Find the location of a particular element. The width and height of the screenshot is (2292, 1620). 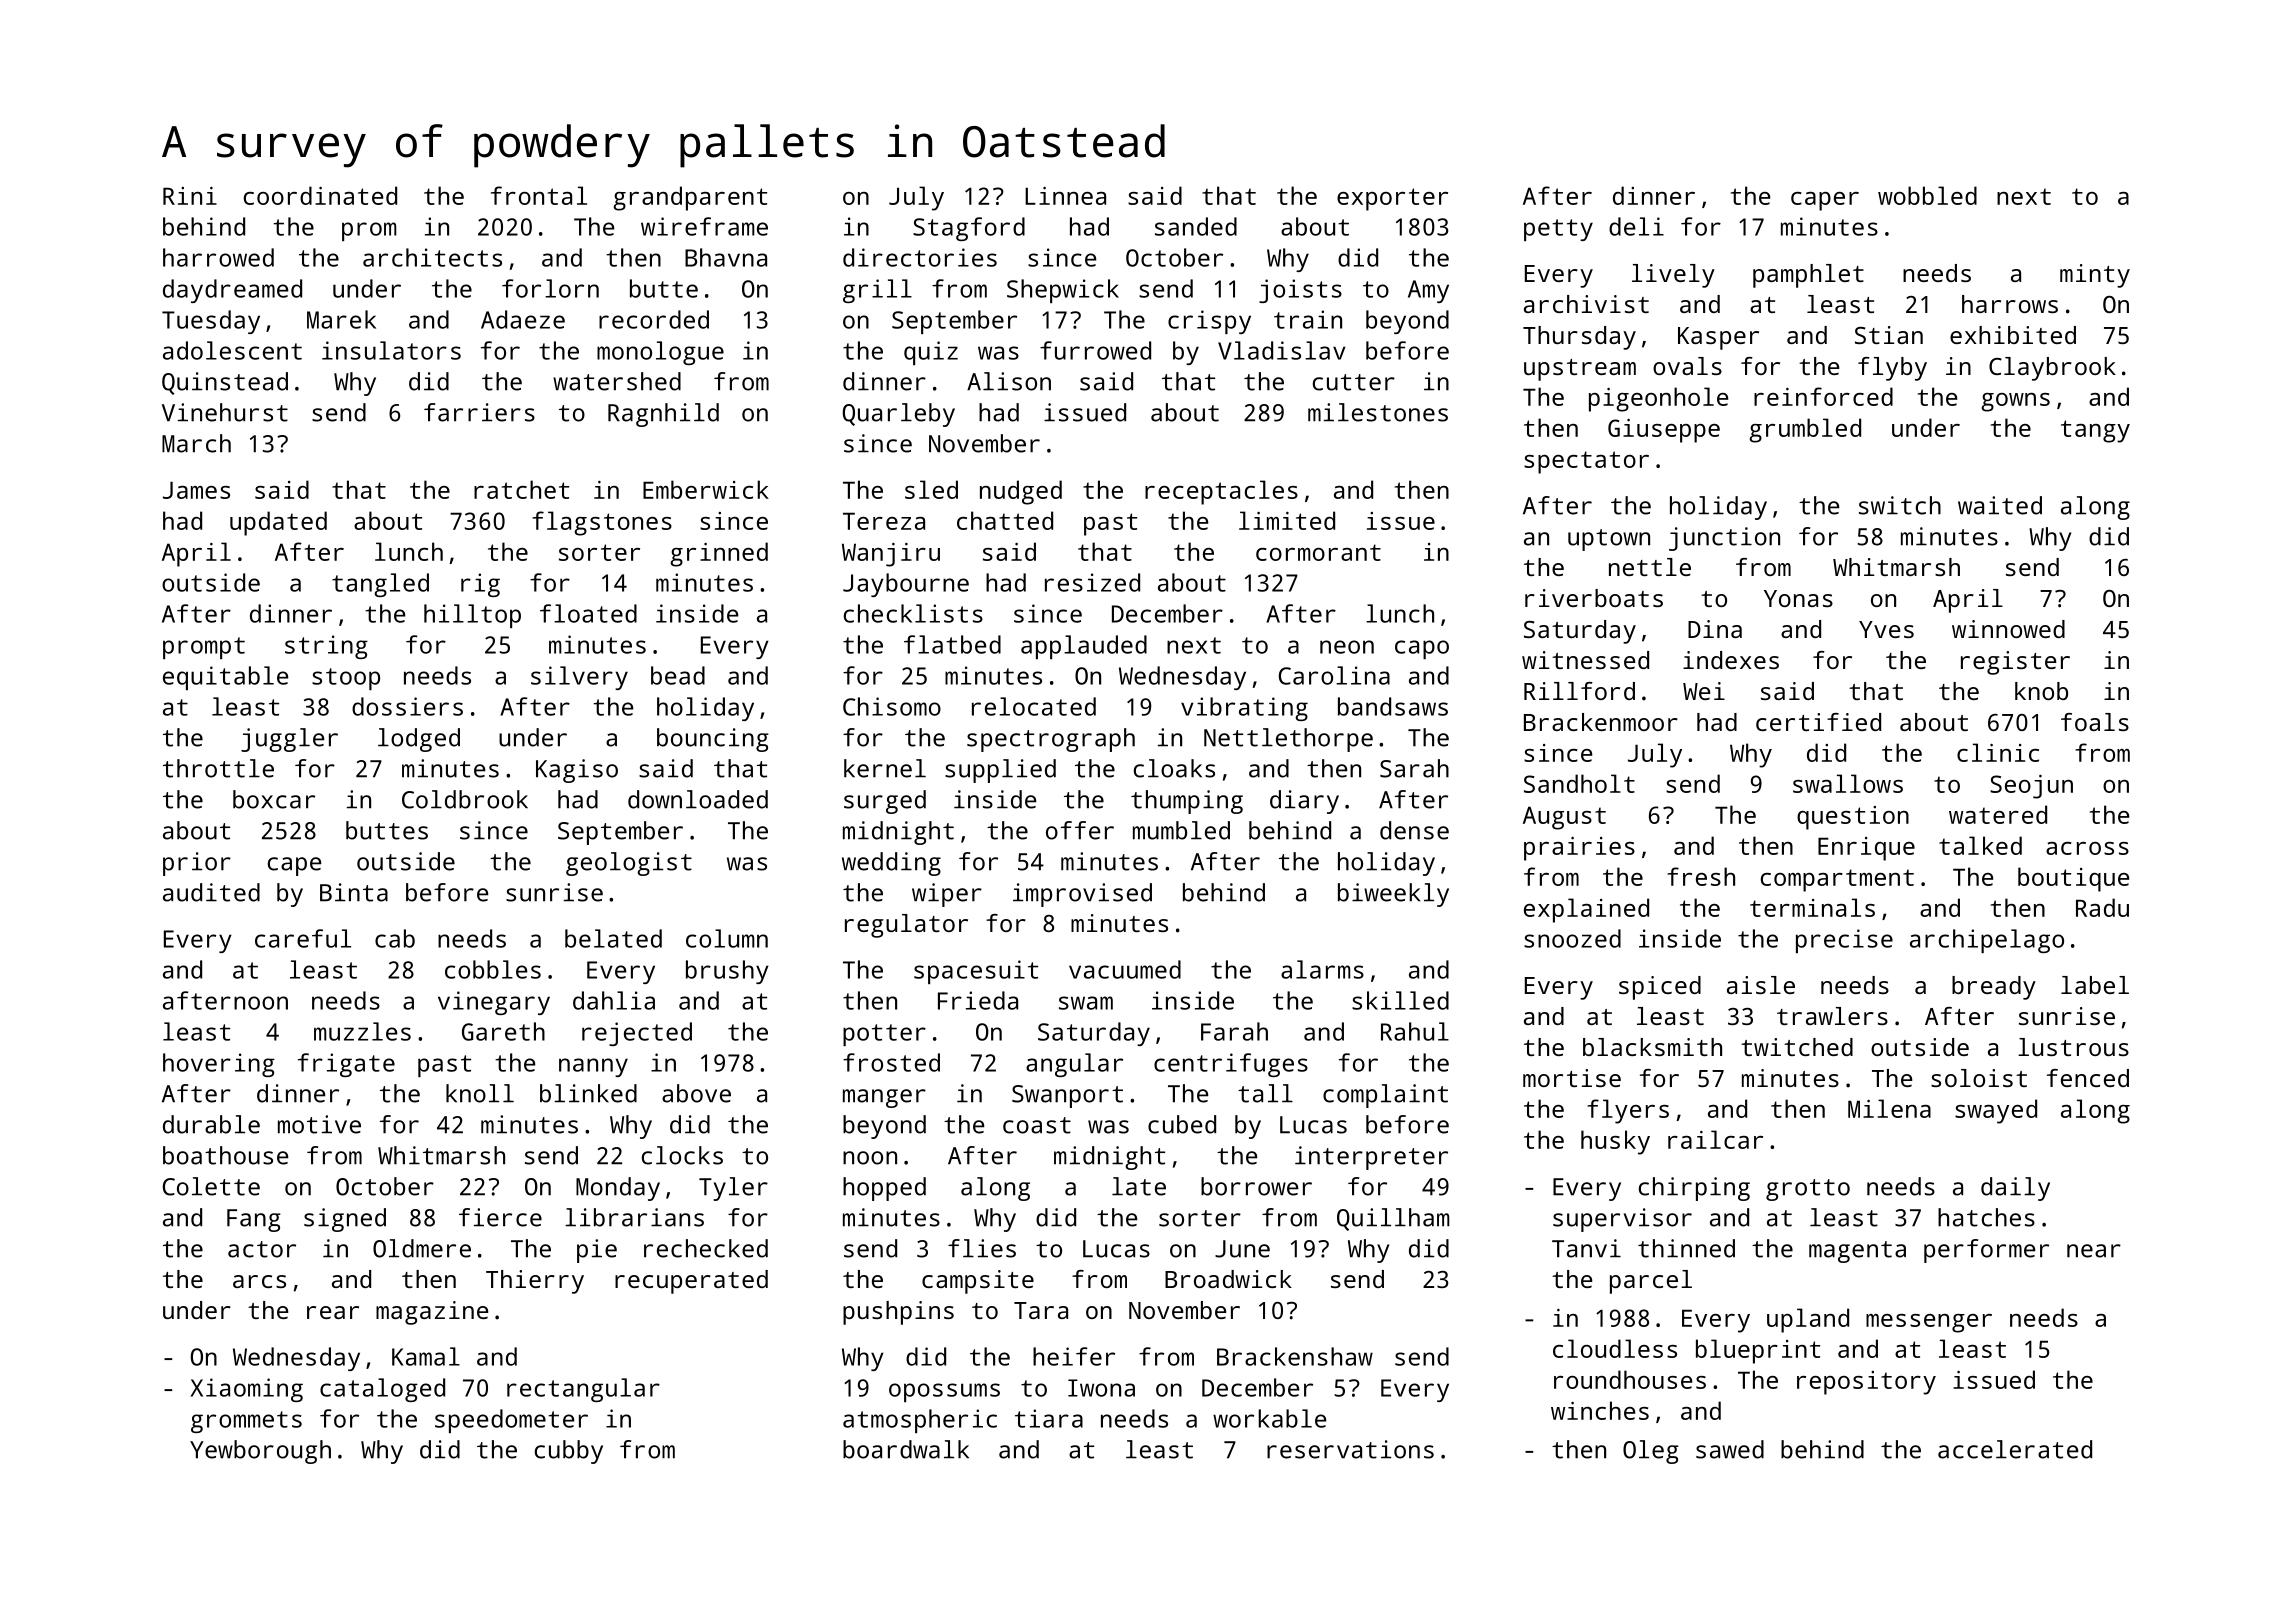

cubby is located at coordinates (569, 1452).
